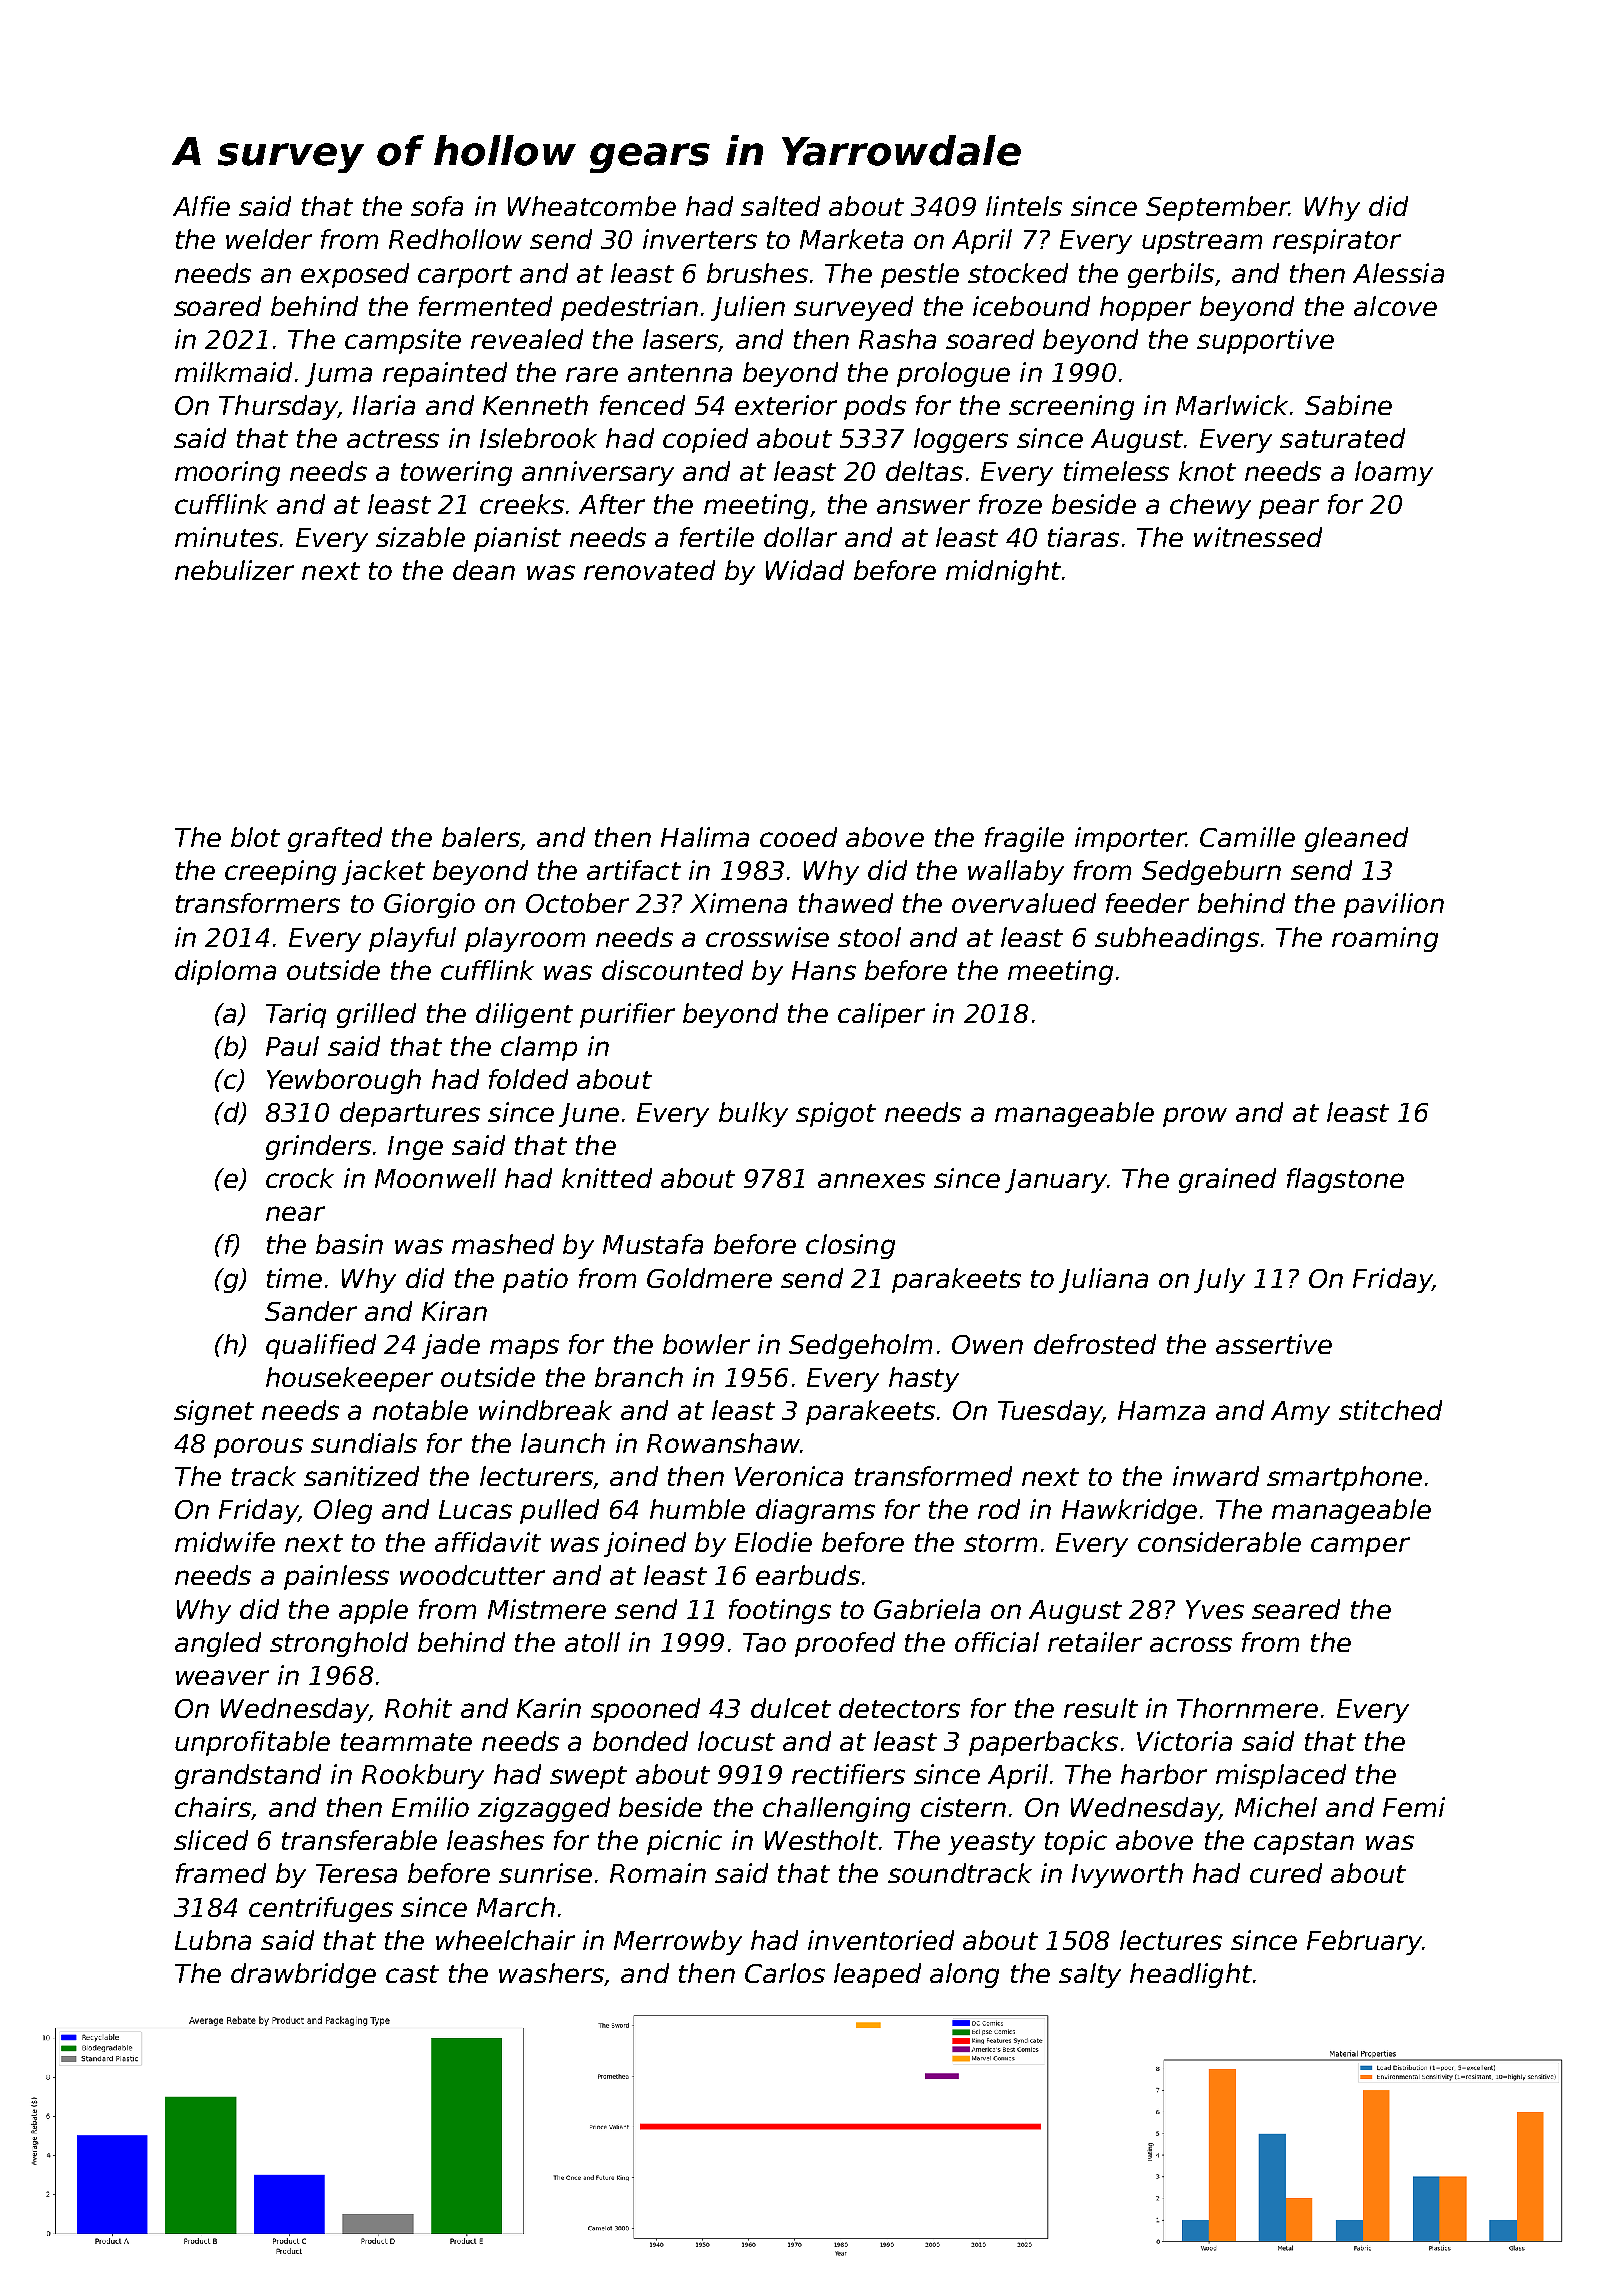 The height and width of the screenshot is (2292, 1620). What do you see at coordinates (1024, 903) in the screenshot?
I see `overvalued` at bounding box center [1024, 903].
